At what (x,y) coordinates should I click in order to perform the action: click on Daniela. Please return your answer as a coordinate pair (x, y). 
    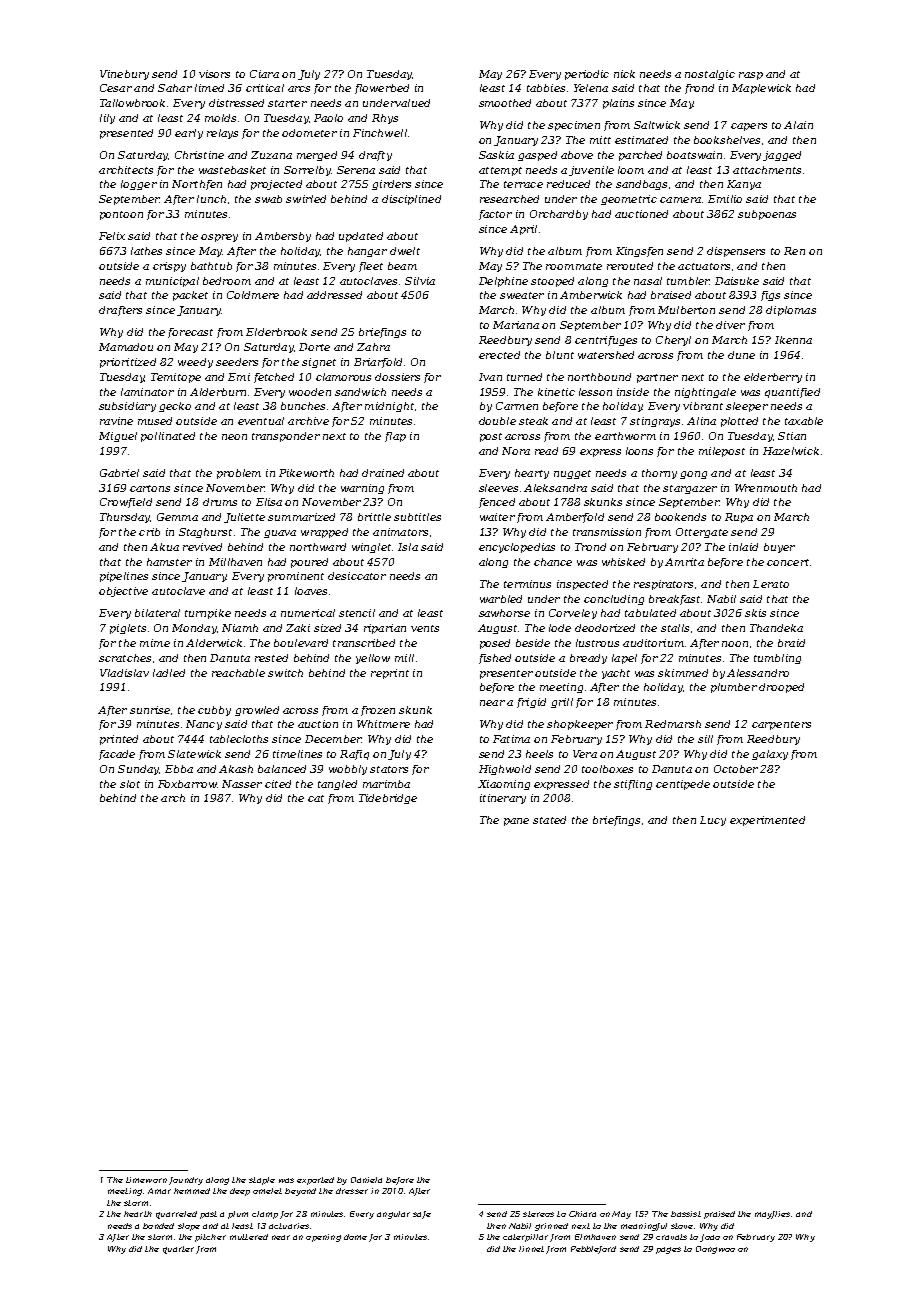
    Looking at the image, I should click on (366, 1180).
